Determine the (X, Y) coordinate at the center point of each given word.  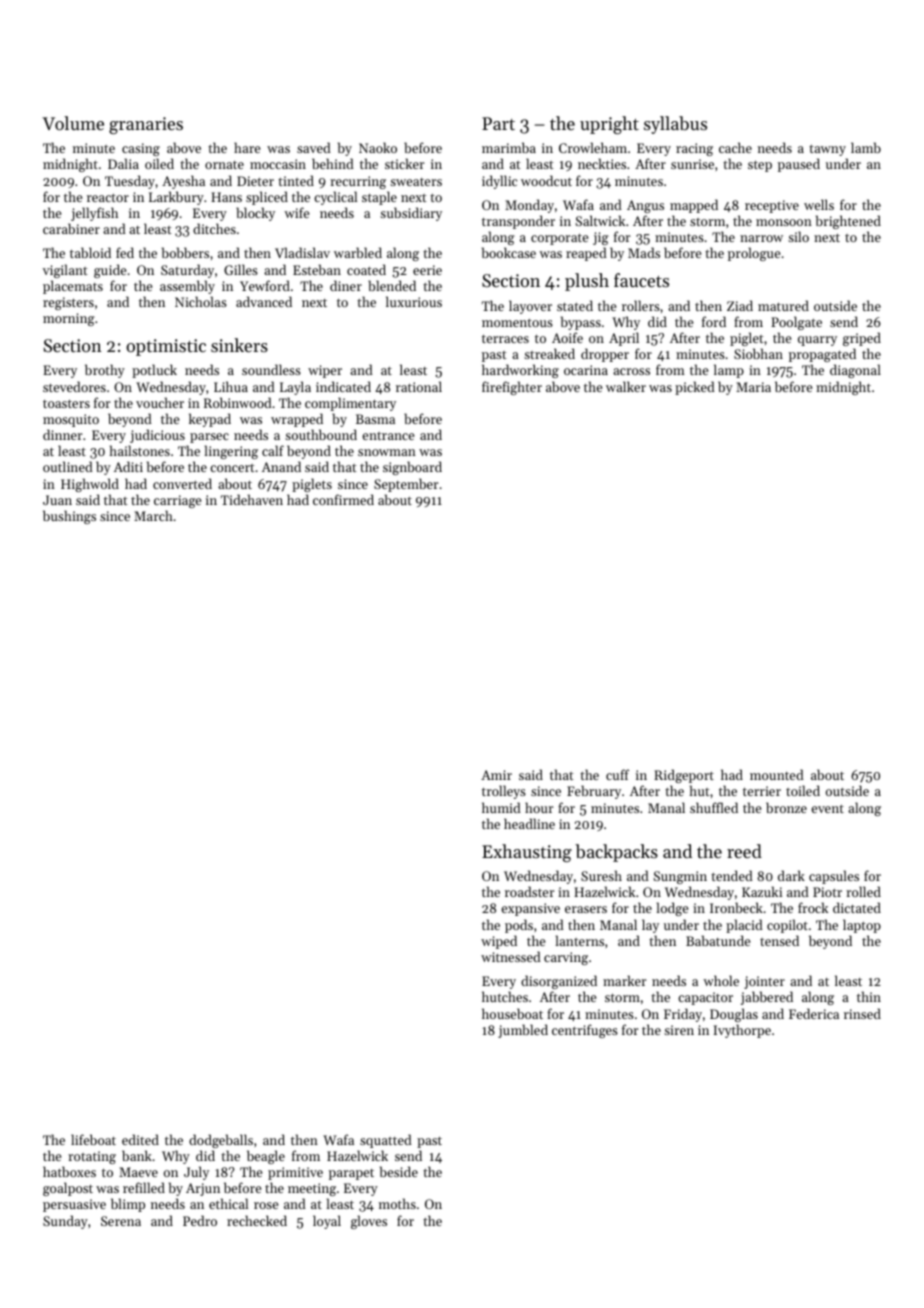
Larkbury (176, 198)
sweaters (416, 182)
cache (735, 147)
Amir (496, 775)
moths (397, 1203)
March (153, 515)
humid (501, 807)
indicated (343, 386)
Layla (295, 388)
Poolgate (796, 323)
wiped (499, 942)
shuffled (714, 807)
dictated (857, 907)
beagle (266, 1157)
